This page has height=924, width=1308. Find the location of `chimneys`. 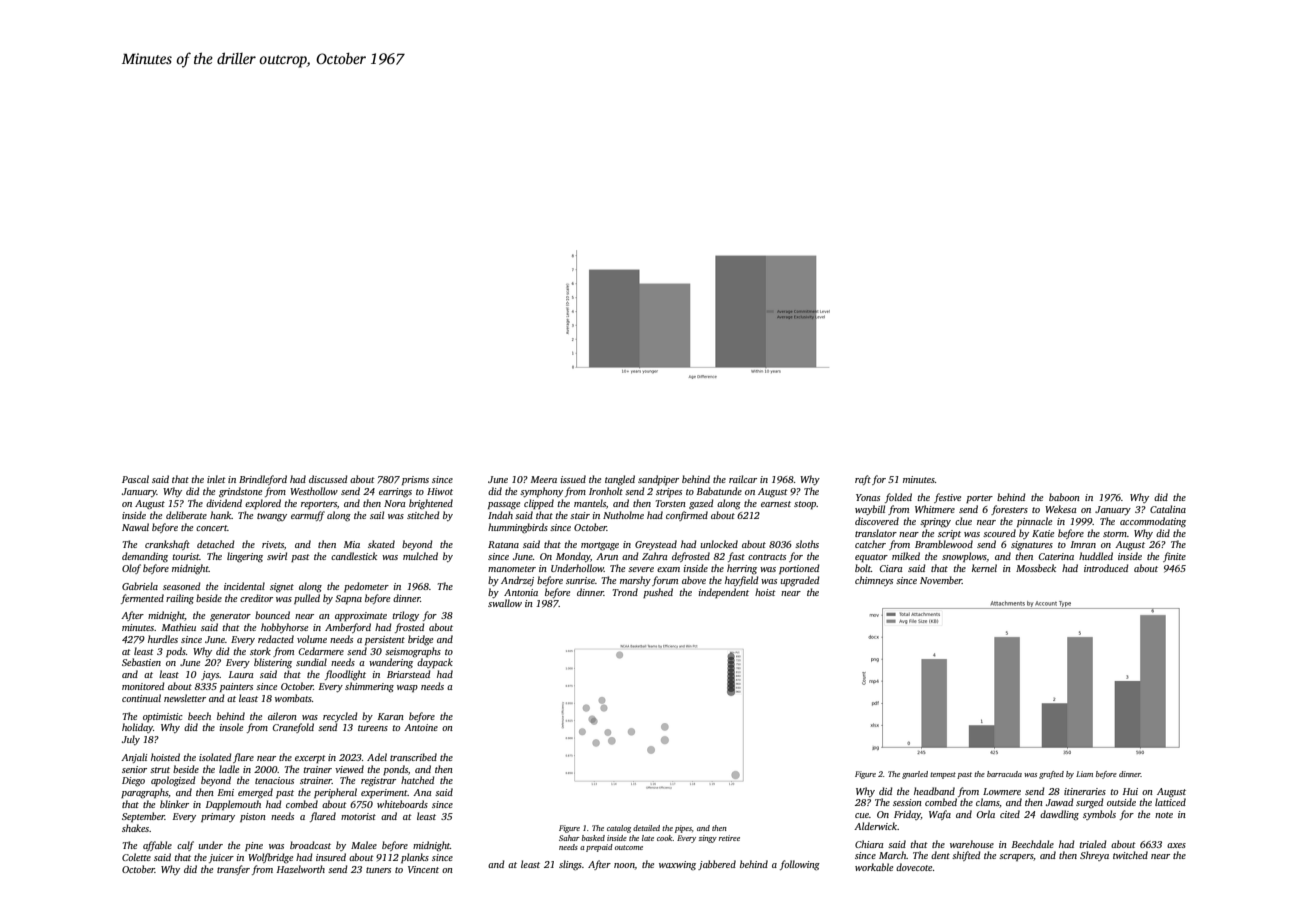

chimneys is located at coordinates (874, 581).
